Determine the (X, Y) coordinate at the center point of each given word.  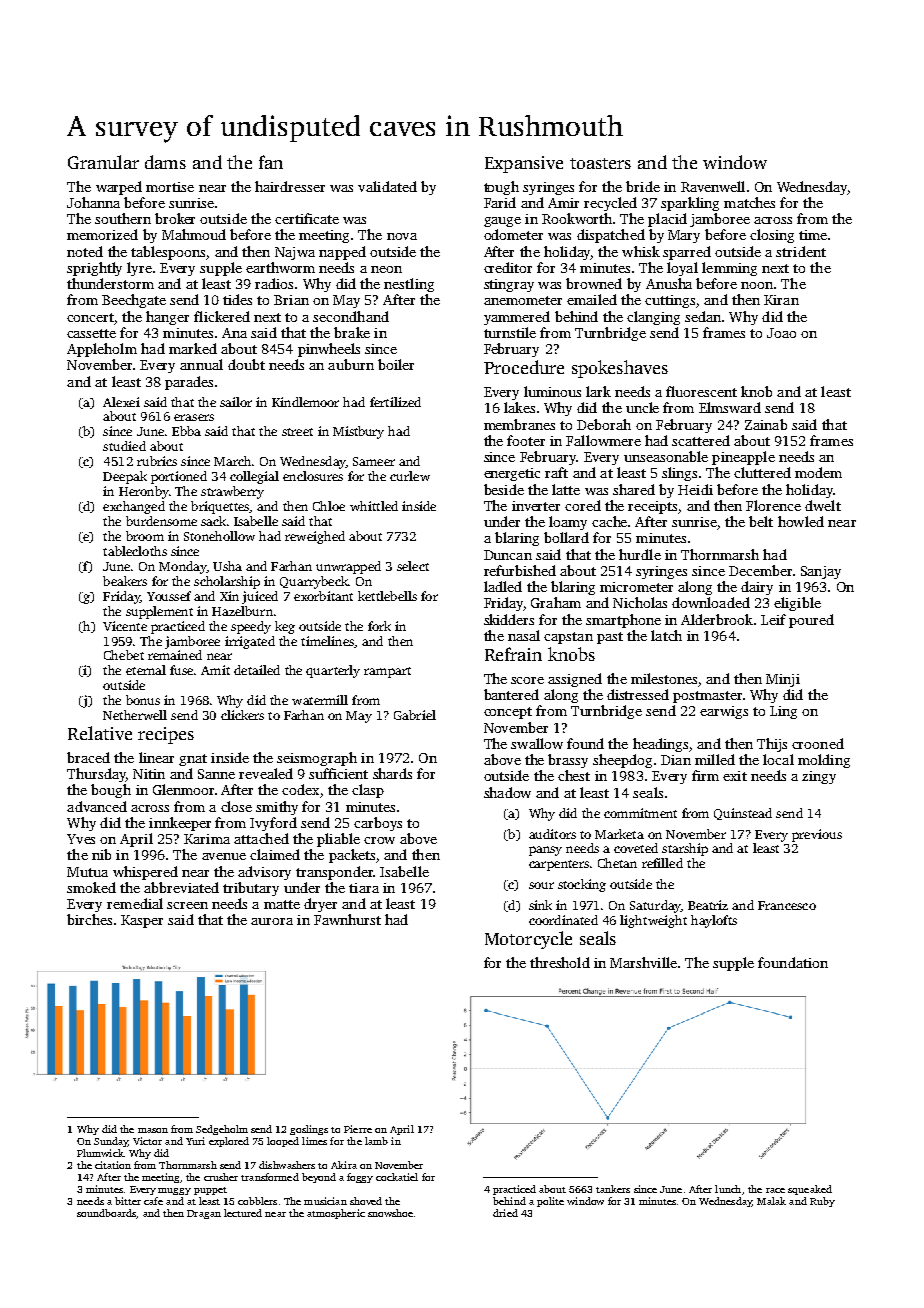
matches (749, 202)
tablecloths (135, 551)
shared (634, 489)
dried (505, 1213)
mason (153, 1130)
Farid (500, 202)
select (413, 566)
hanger (167, 318)
